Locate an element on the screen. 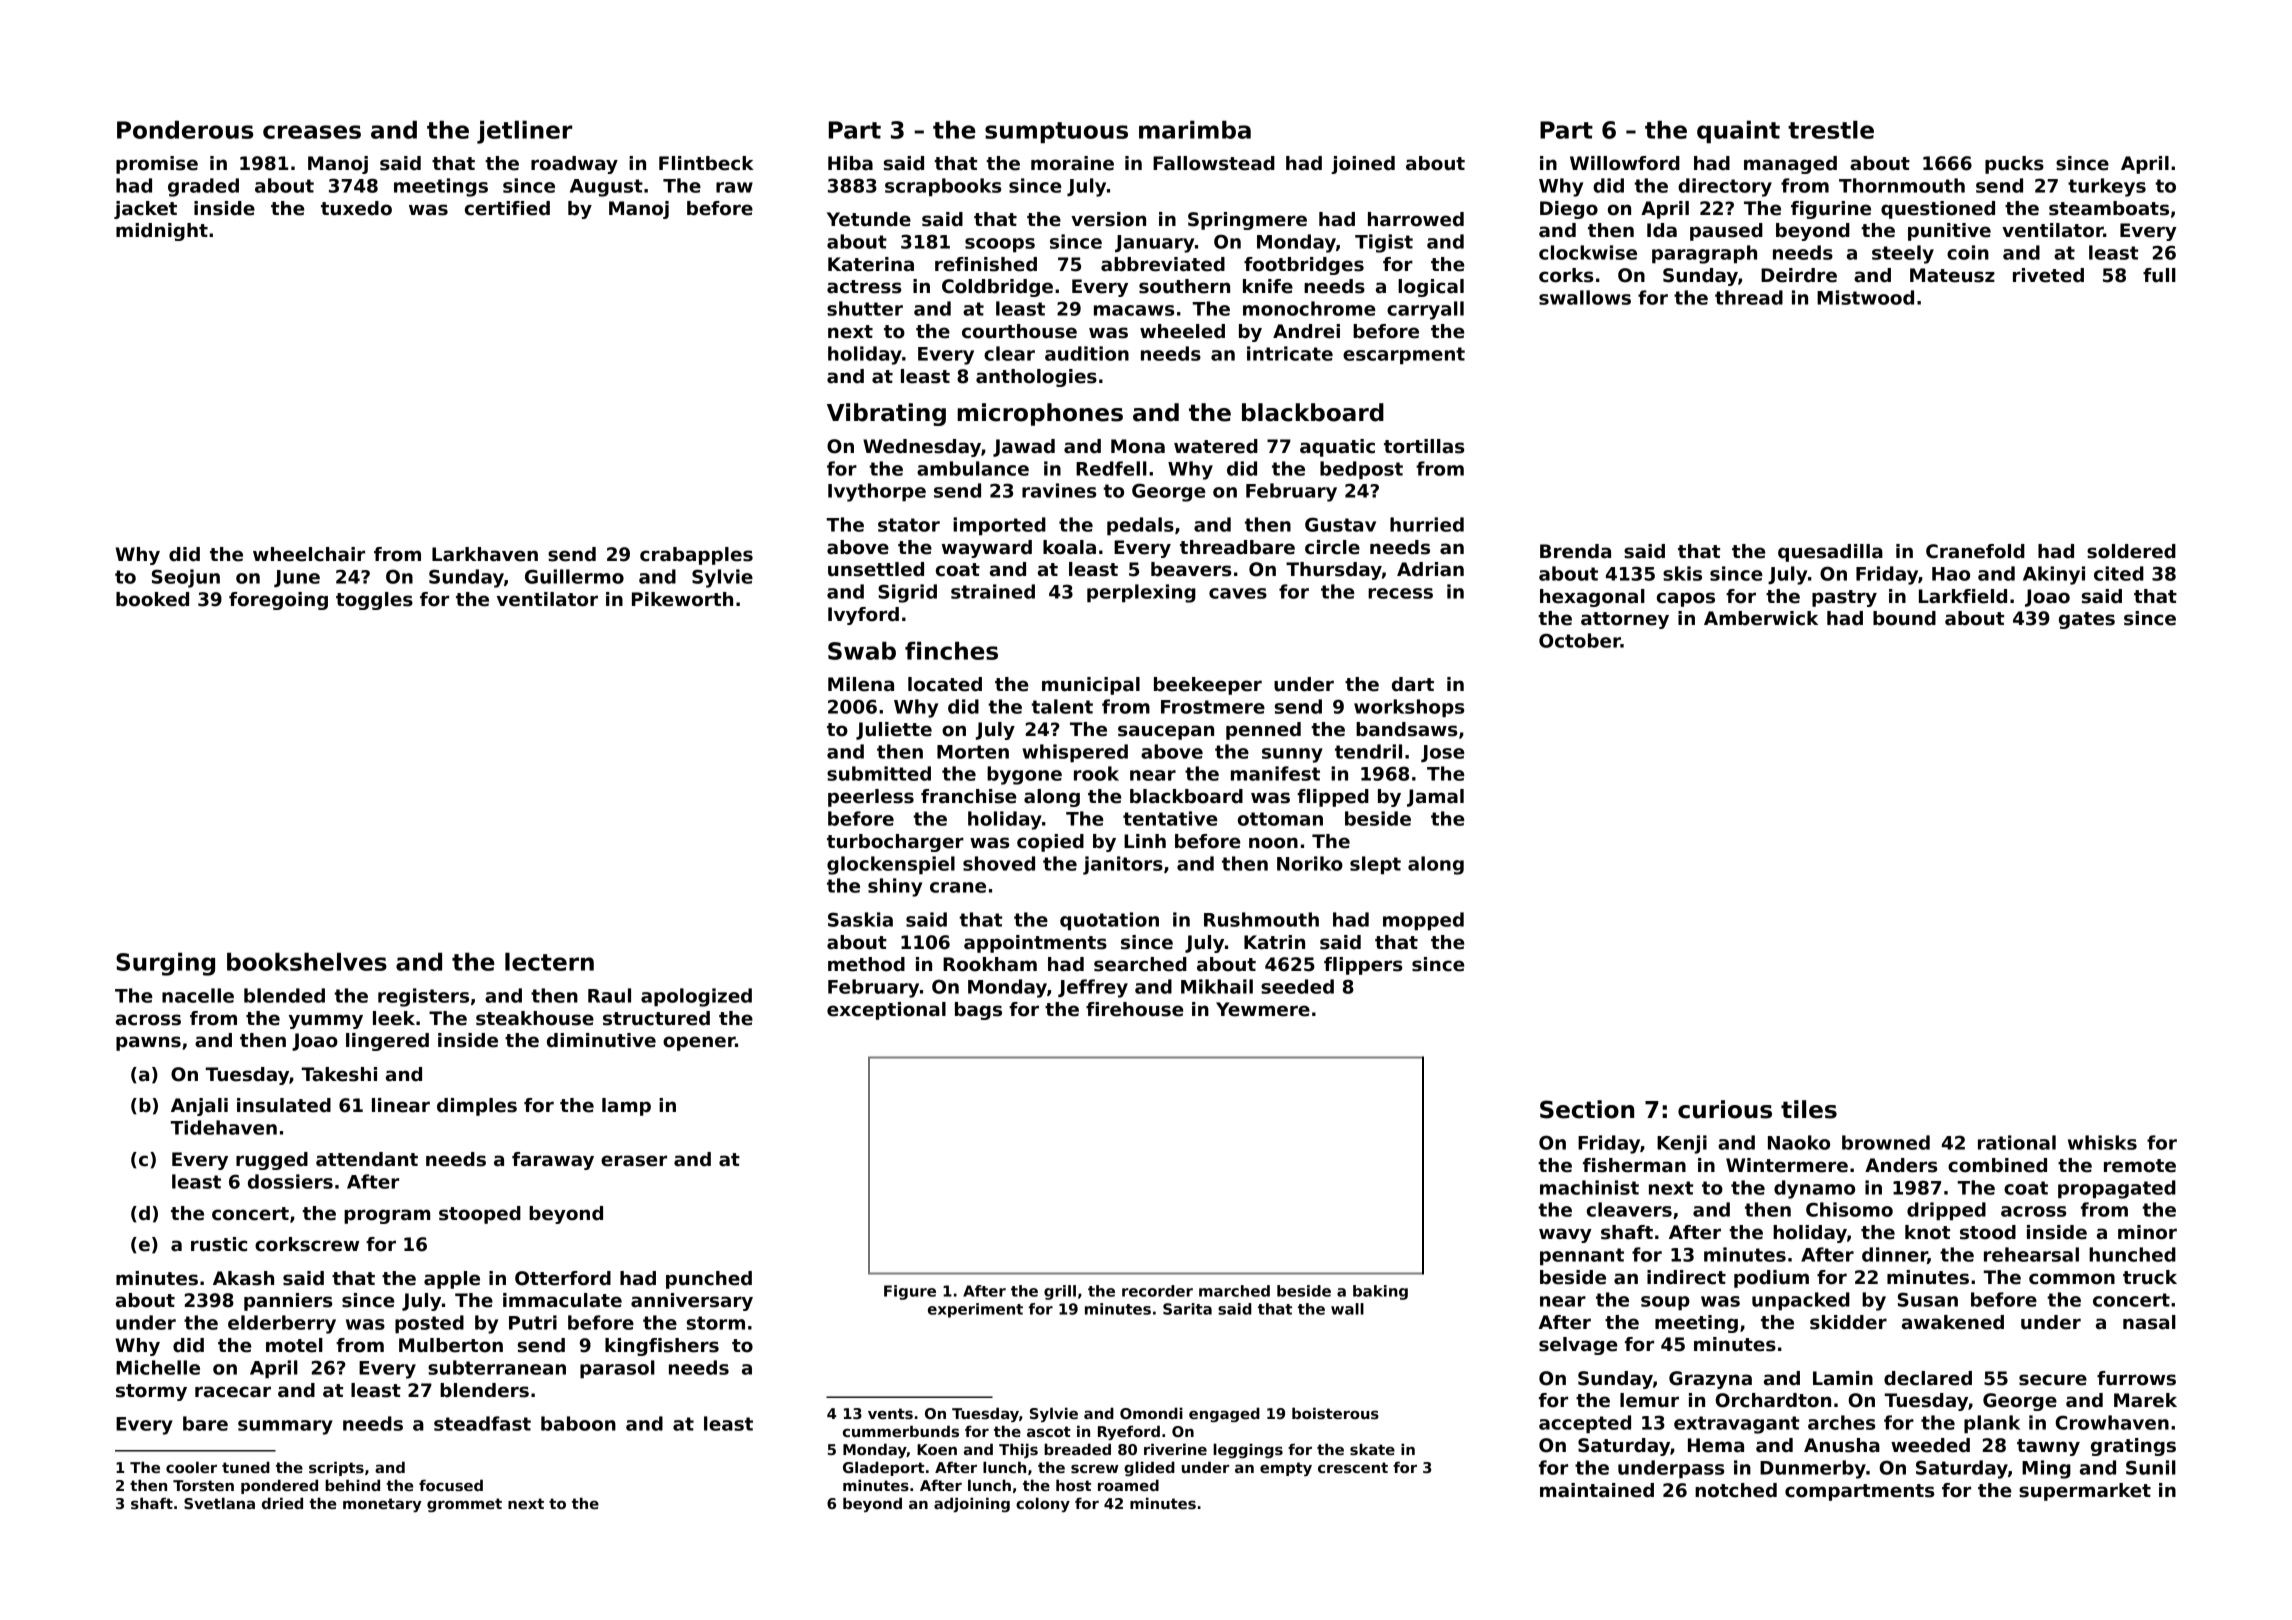 The image size is (2292, 1620). August is located at coordinates (606, 188).
